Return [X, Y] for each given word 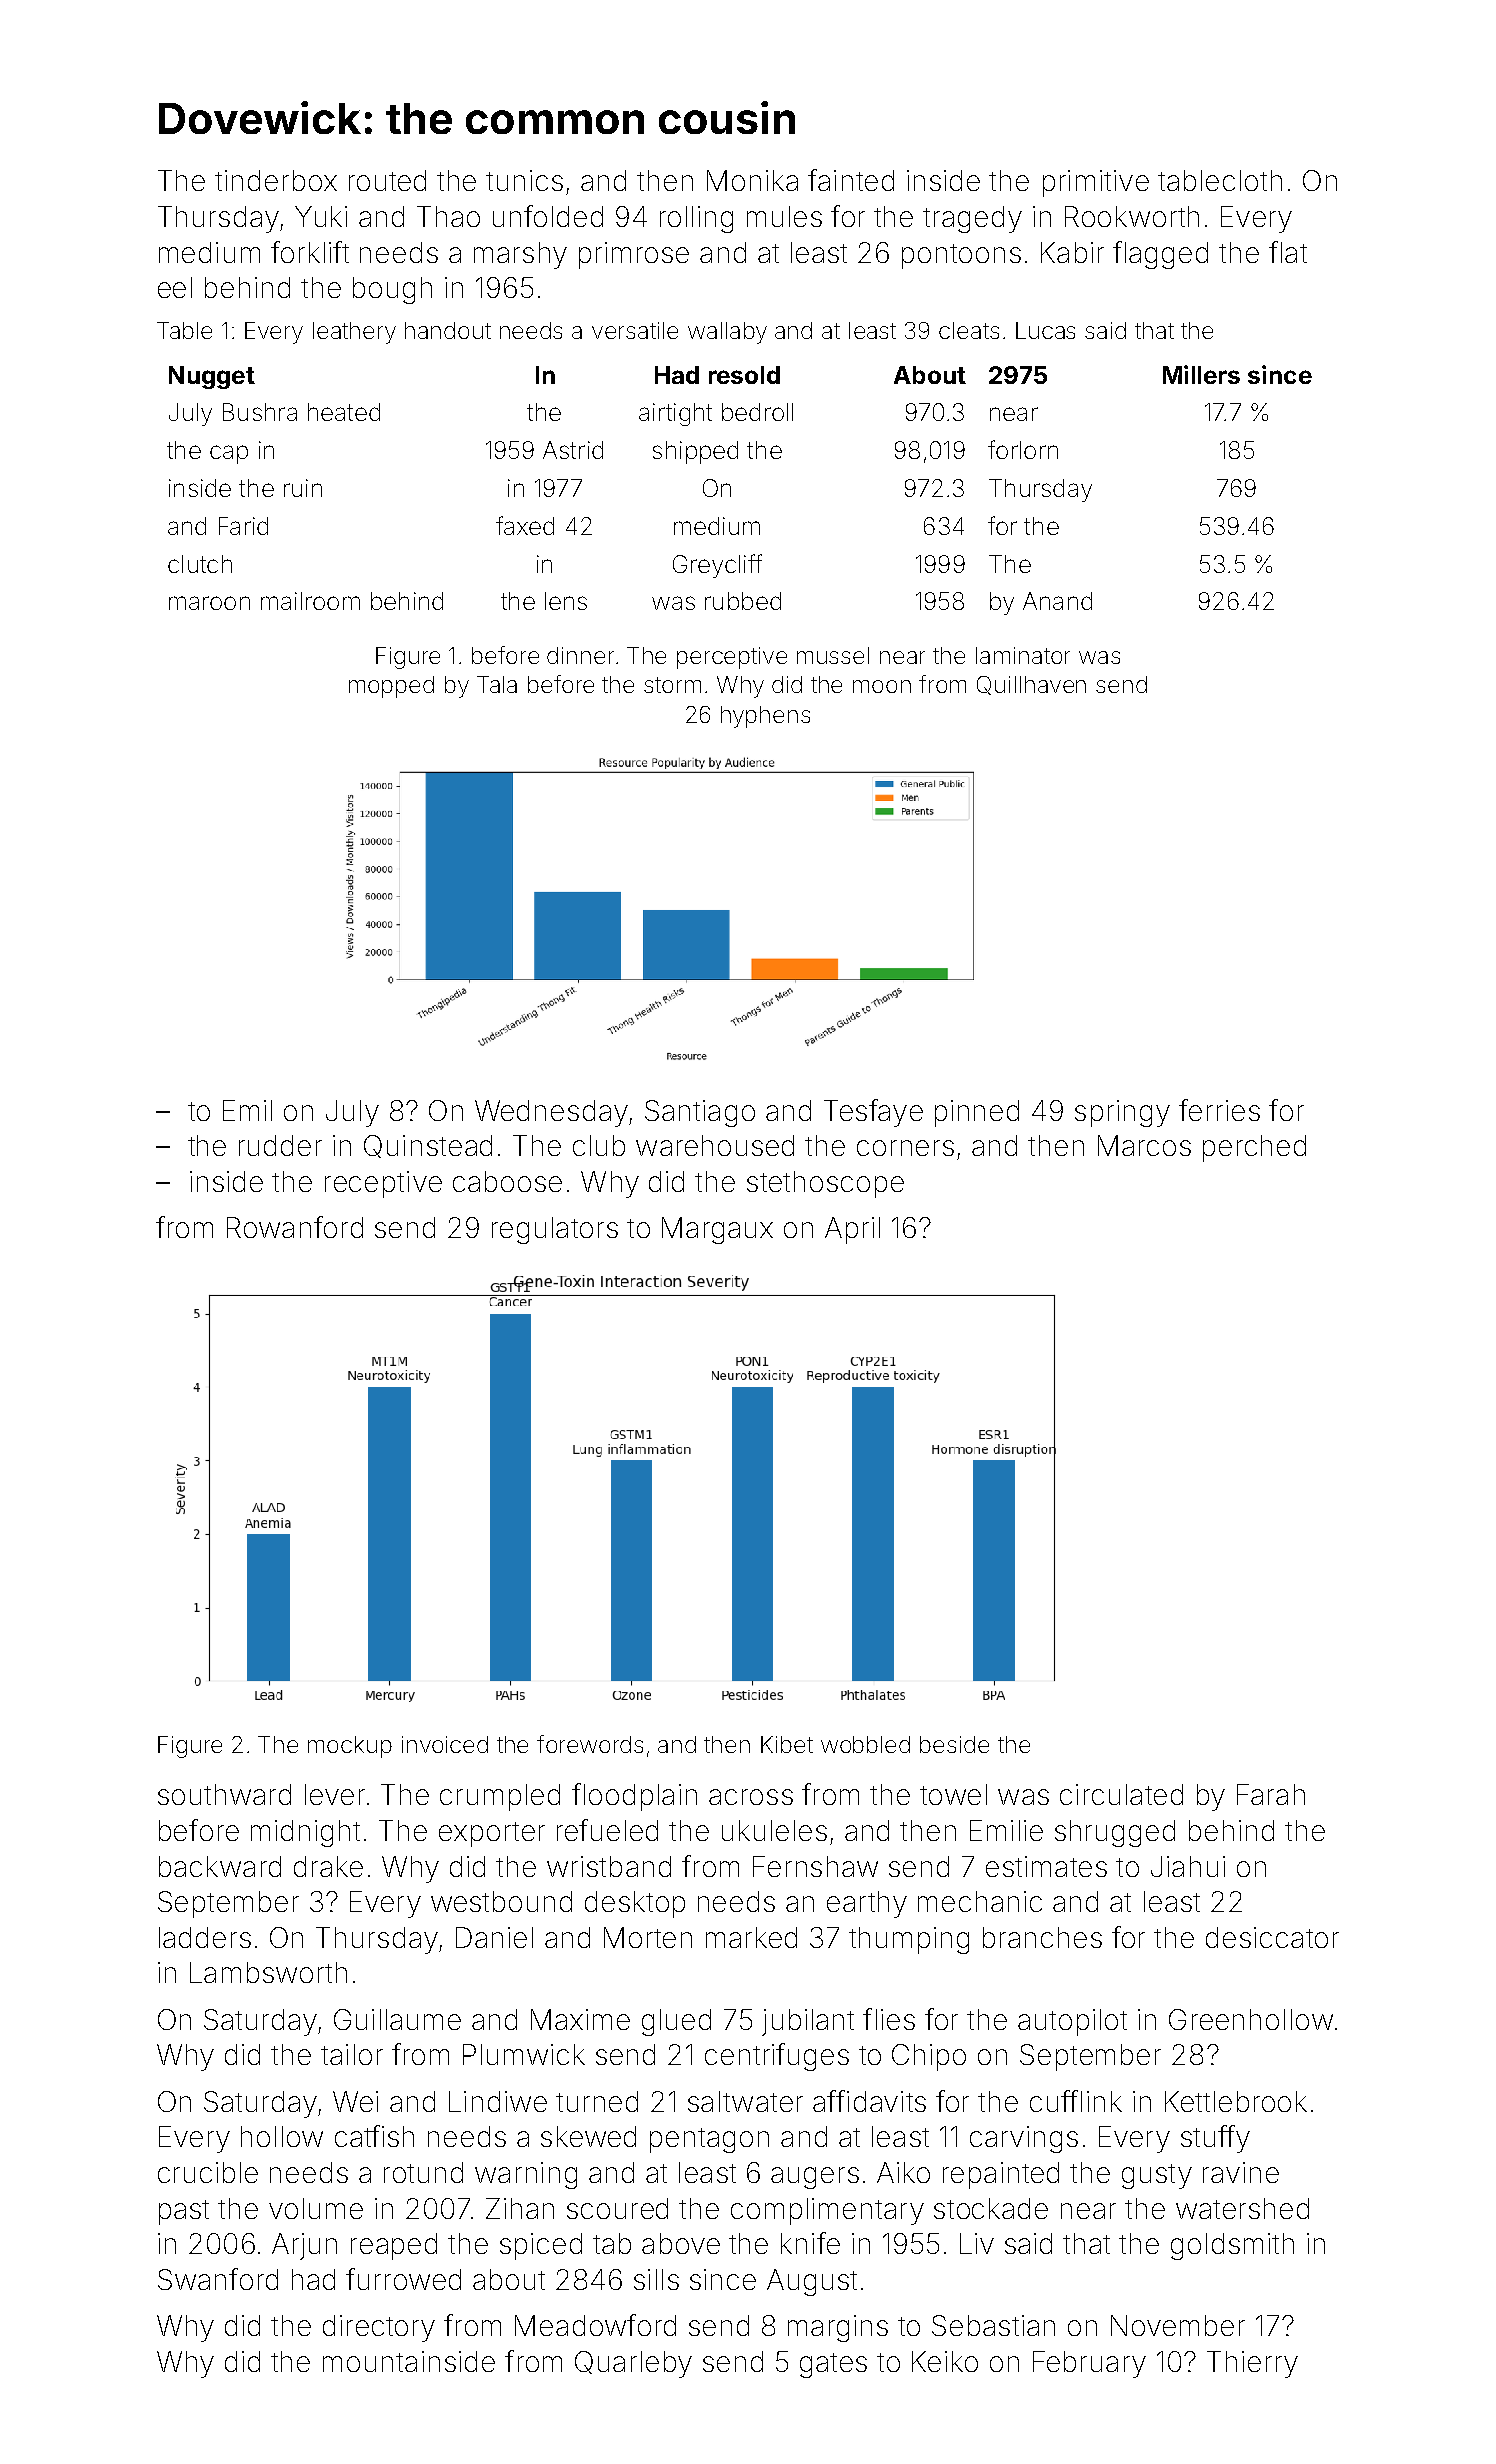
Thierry [1252, 2364]
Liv [977, 2243]
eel [175, 287]
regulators [555, 1230]
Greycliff [717, 566]
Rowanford [295, 1227]
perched [1254, 1148]
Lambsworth [268, 1972]
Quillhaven [1031, 685]
